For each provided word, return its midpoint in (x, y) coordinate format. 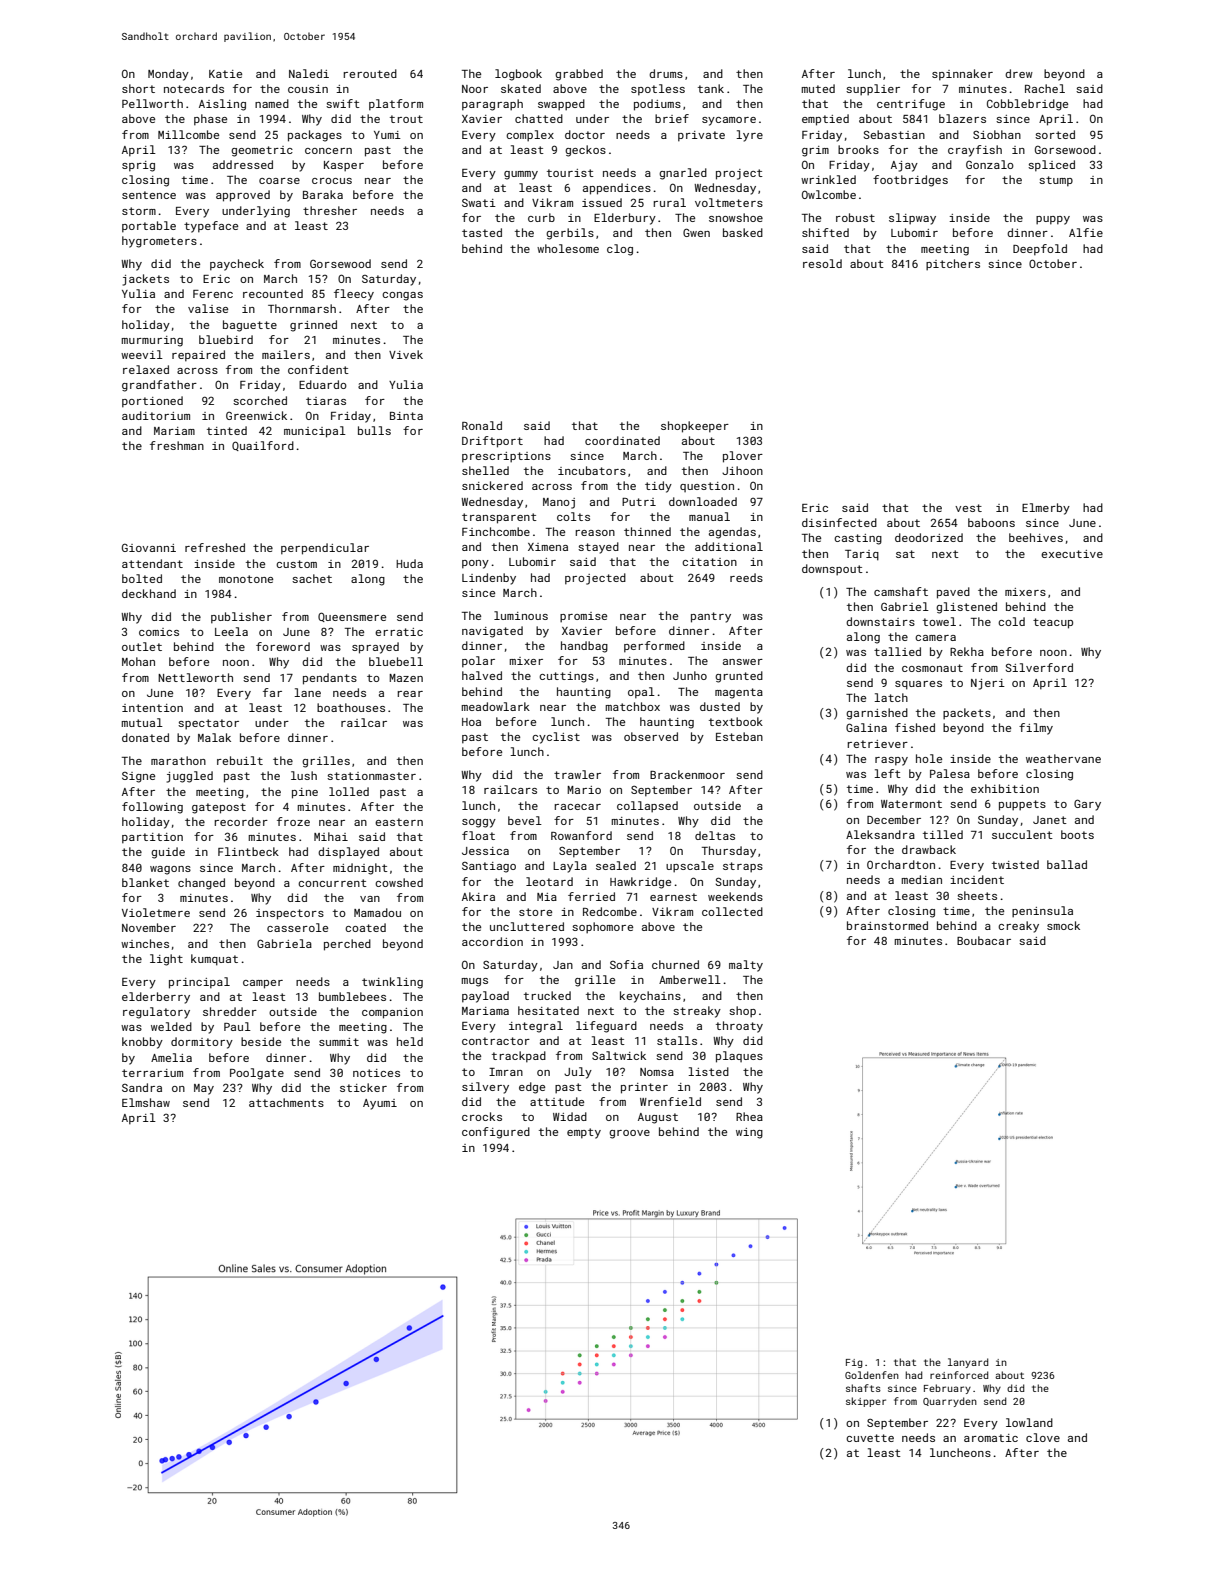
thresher (330, 210)
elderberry (156, 998)
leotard (549, 881)
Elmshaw (146, 1102)
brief (672, 118)
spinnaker (962, 75)
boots (1077, 834)
